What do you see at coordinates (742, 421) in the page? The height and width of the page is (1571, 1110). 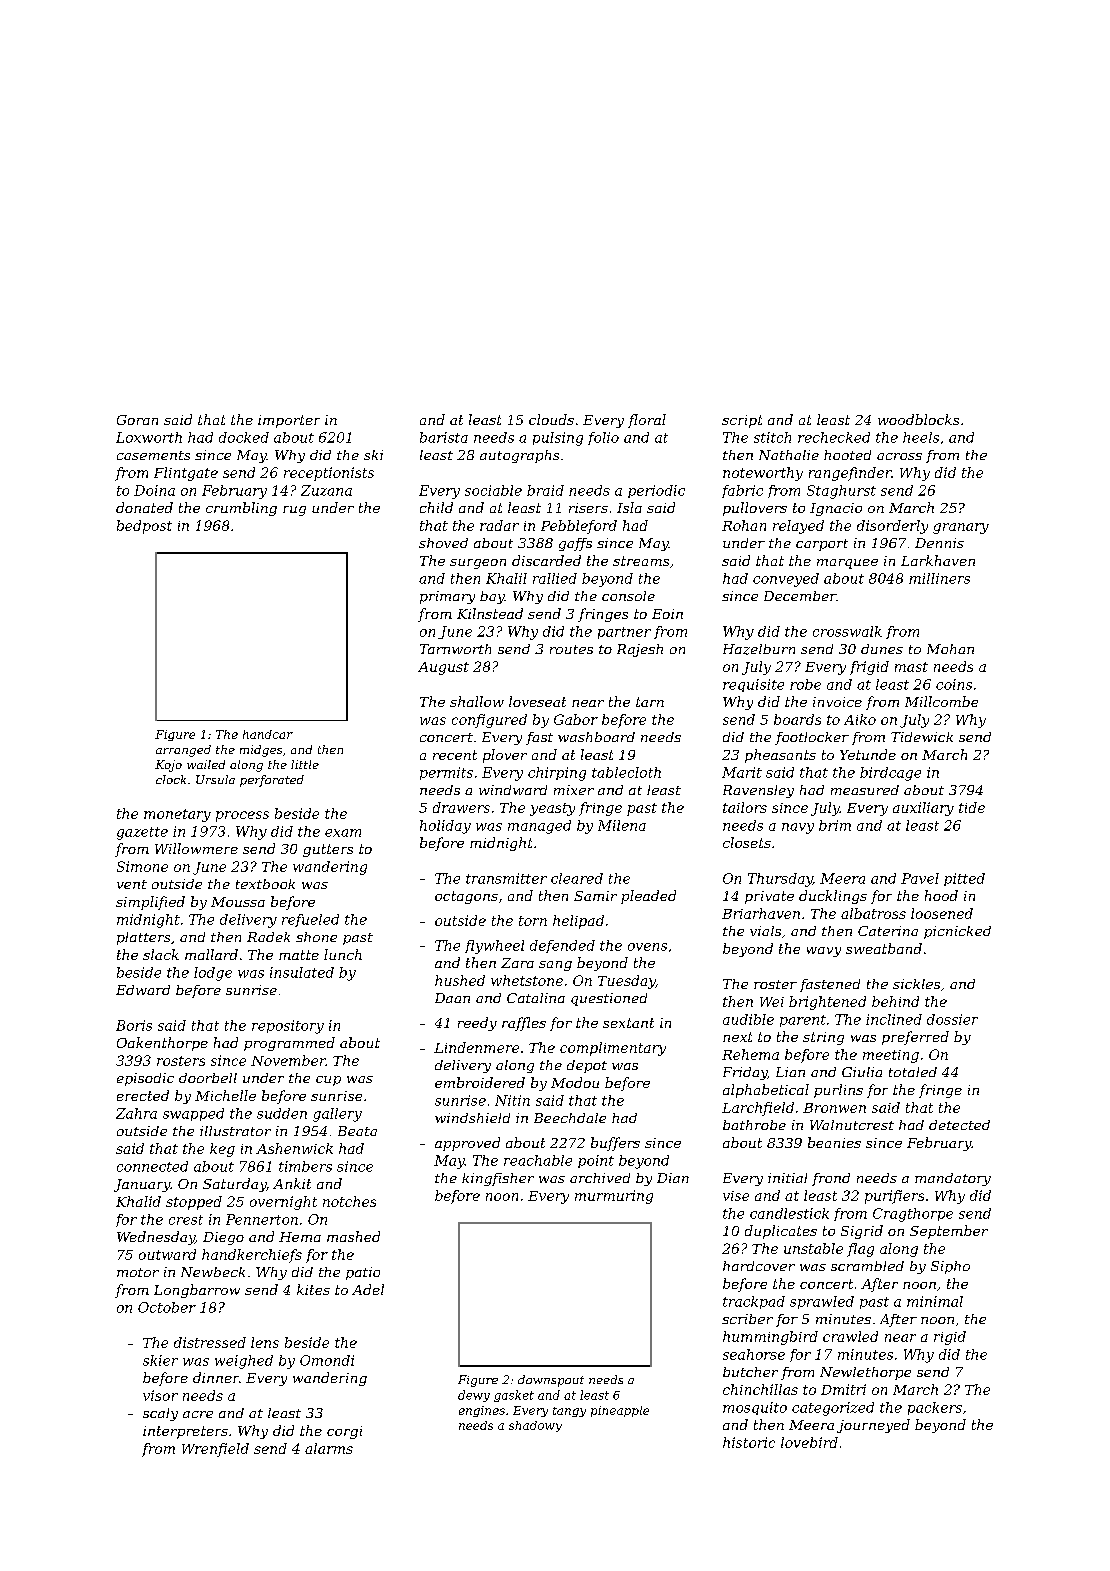 I see `script` at bounding box center [742, 421].
